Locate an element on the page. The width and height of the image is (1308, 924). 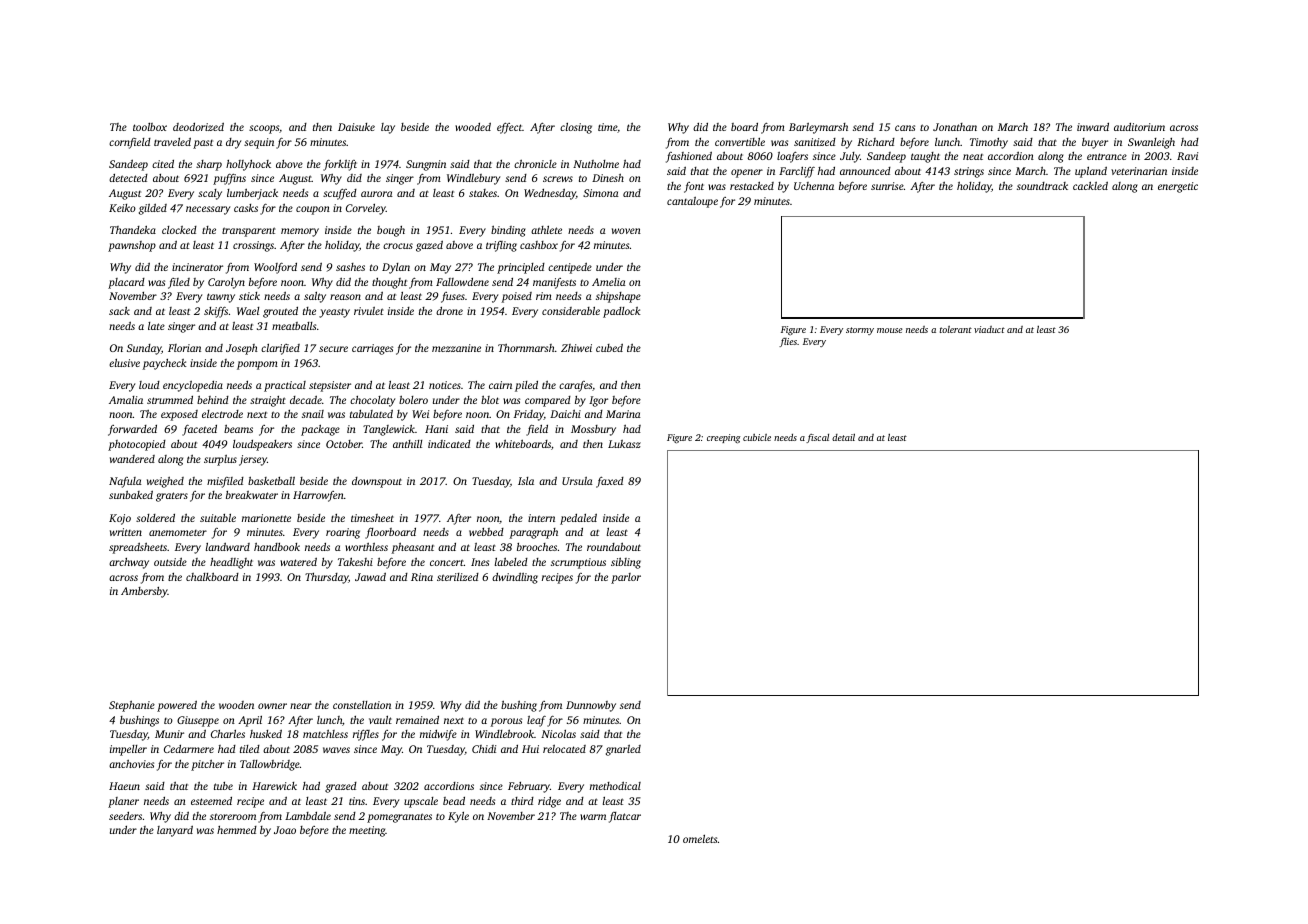
lay is located at coordinates (388, 128).
